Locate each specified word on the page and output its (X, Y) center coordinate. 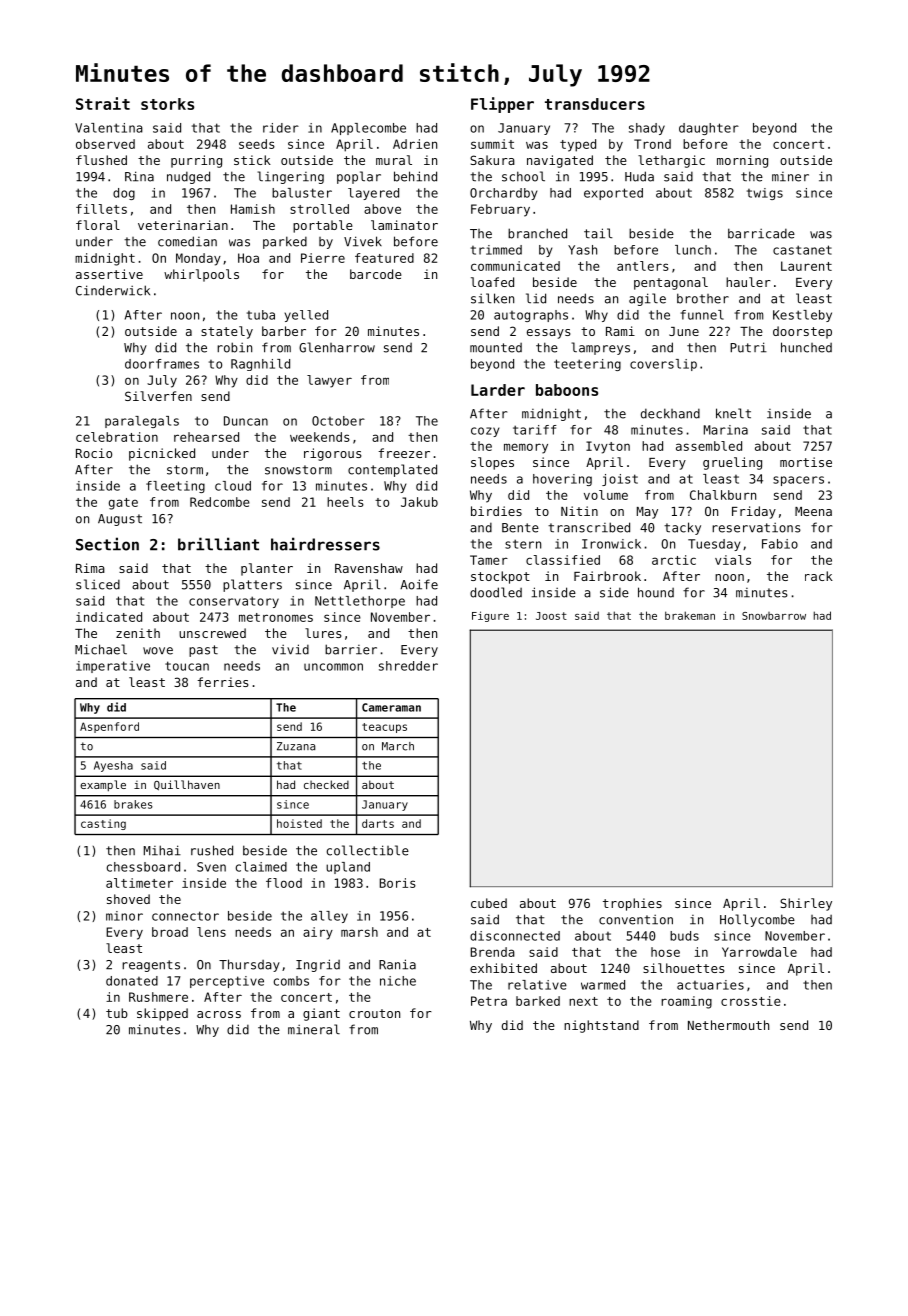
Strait (103, 103)
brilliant (218, 544)
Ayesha (113, 766)
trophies (632, 904)
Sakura (492, 160)
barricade (761, 233)
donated (132, 981)
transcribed (589, 527)
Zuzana (296, 746)
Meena (813, 511)
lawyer (329, 381)
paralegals (142, 422)
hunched (806, 347)
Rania (397, 964)
